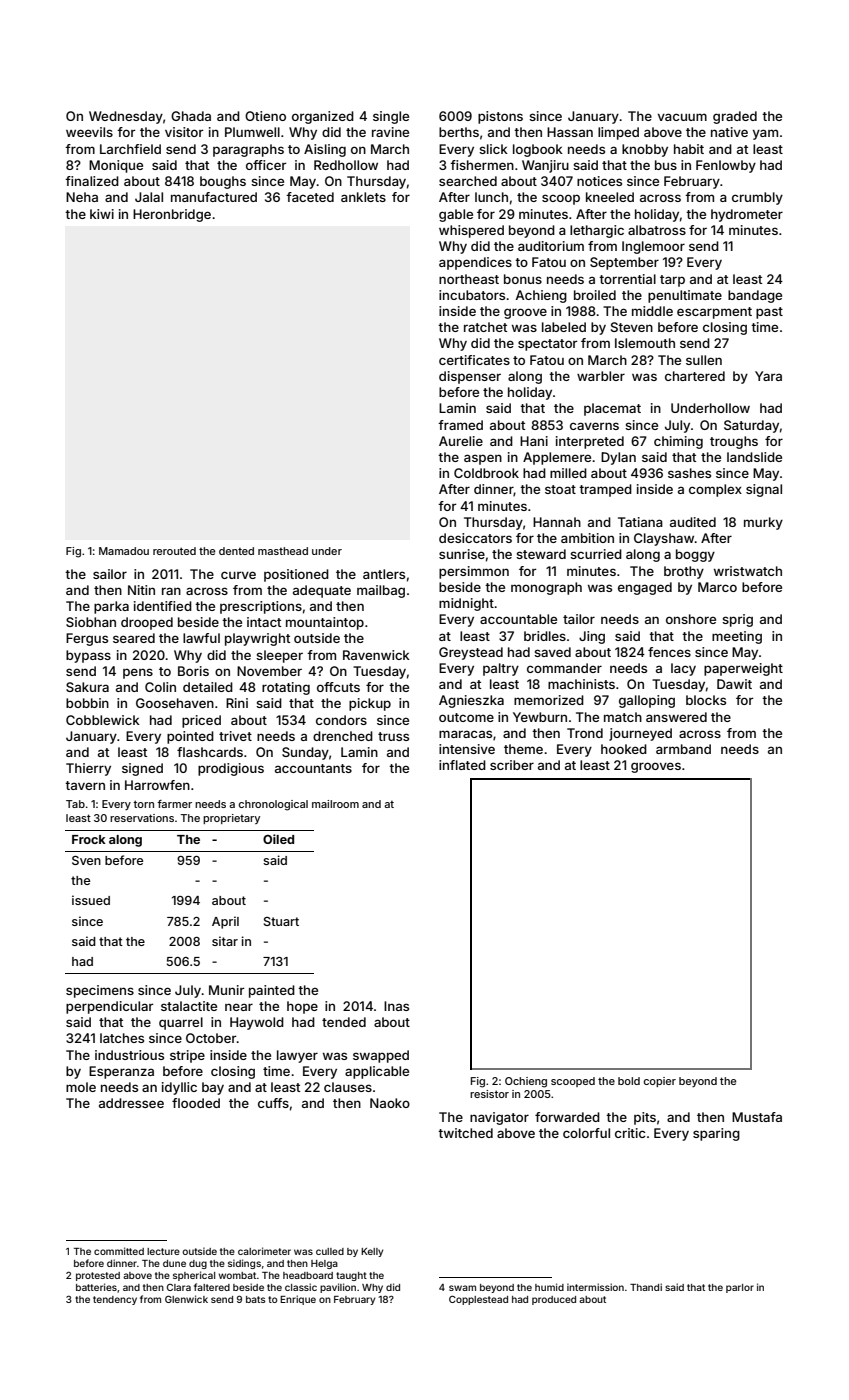 This screenshot has width=849, height=1400. I want to click on Inas, so click(396, 1006).
